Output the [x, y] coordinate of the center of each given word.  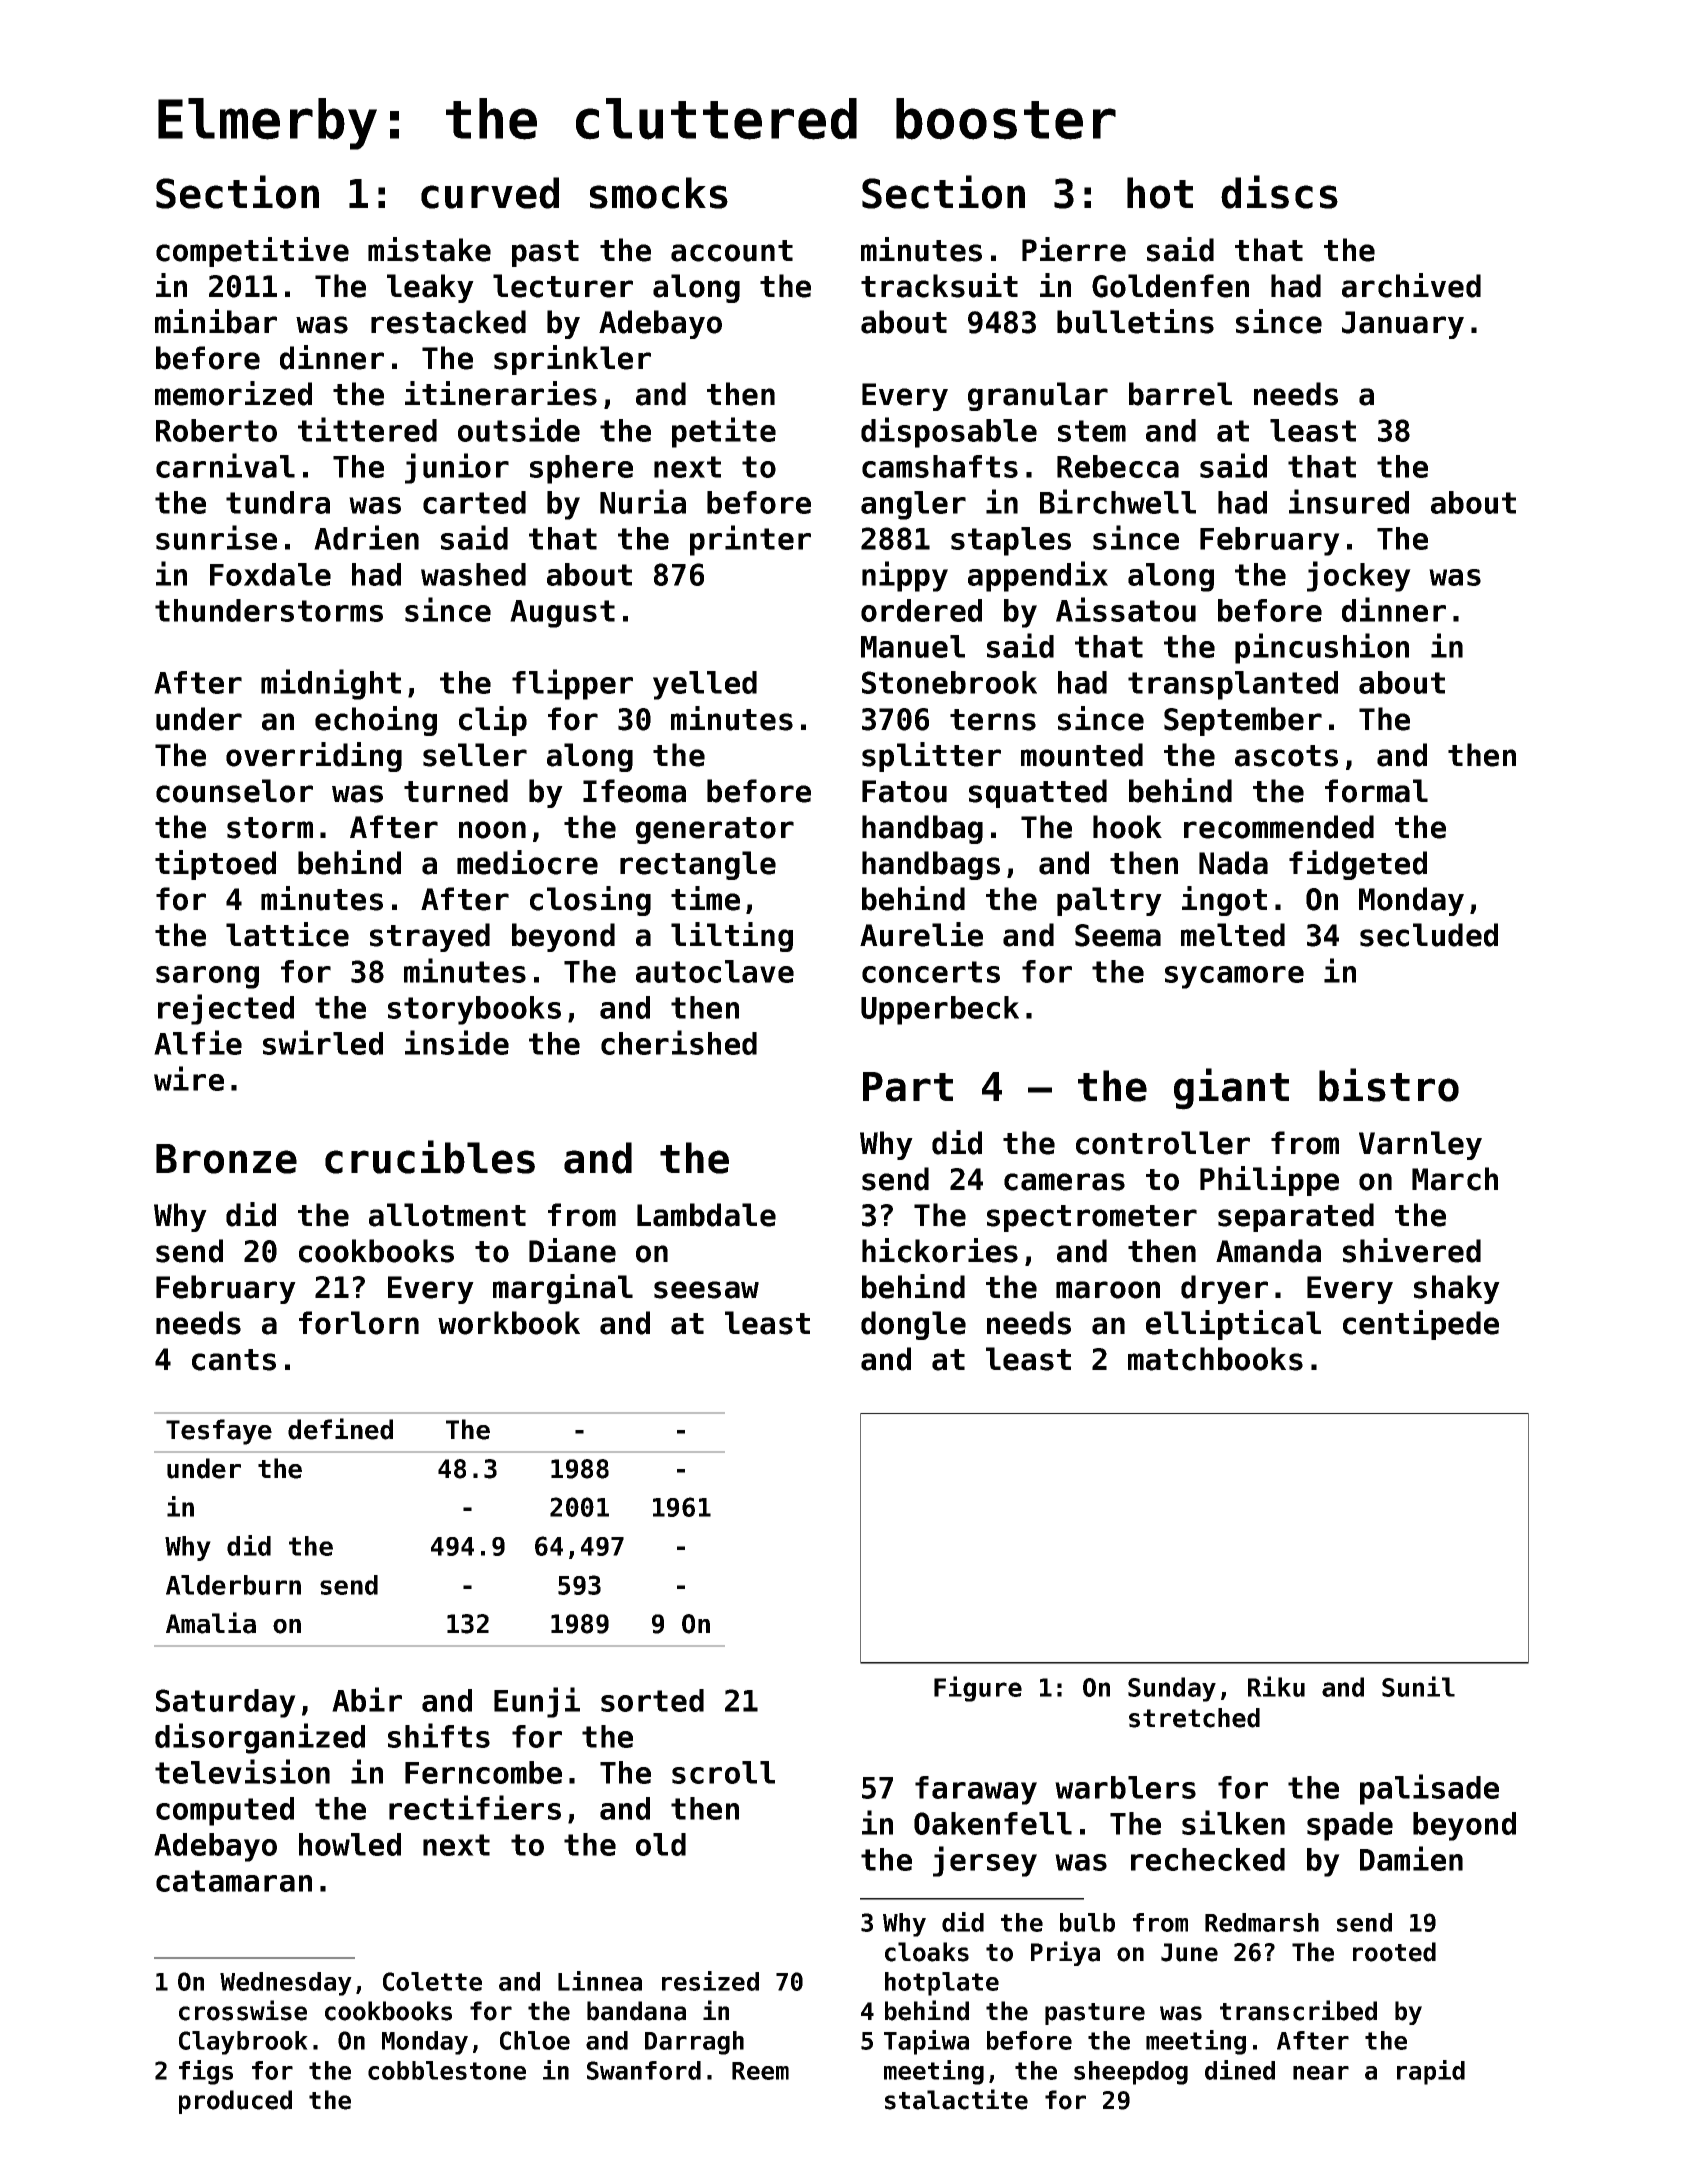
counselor [234, 791]
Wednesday [286, 1984]
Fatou [904, 791]
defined [340, 1429]
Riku [1276, 1686]
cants [234, 1360]
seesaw [706, 1290]
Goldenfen [1170, 286]
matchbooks [1215, 1359]
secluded [1429, 935]
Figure [978, 1689]
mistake [429, 249]
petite [724, 432]
